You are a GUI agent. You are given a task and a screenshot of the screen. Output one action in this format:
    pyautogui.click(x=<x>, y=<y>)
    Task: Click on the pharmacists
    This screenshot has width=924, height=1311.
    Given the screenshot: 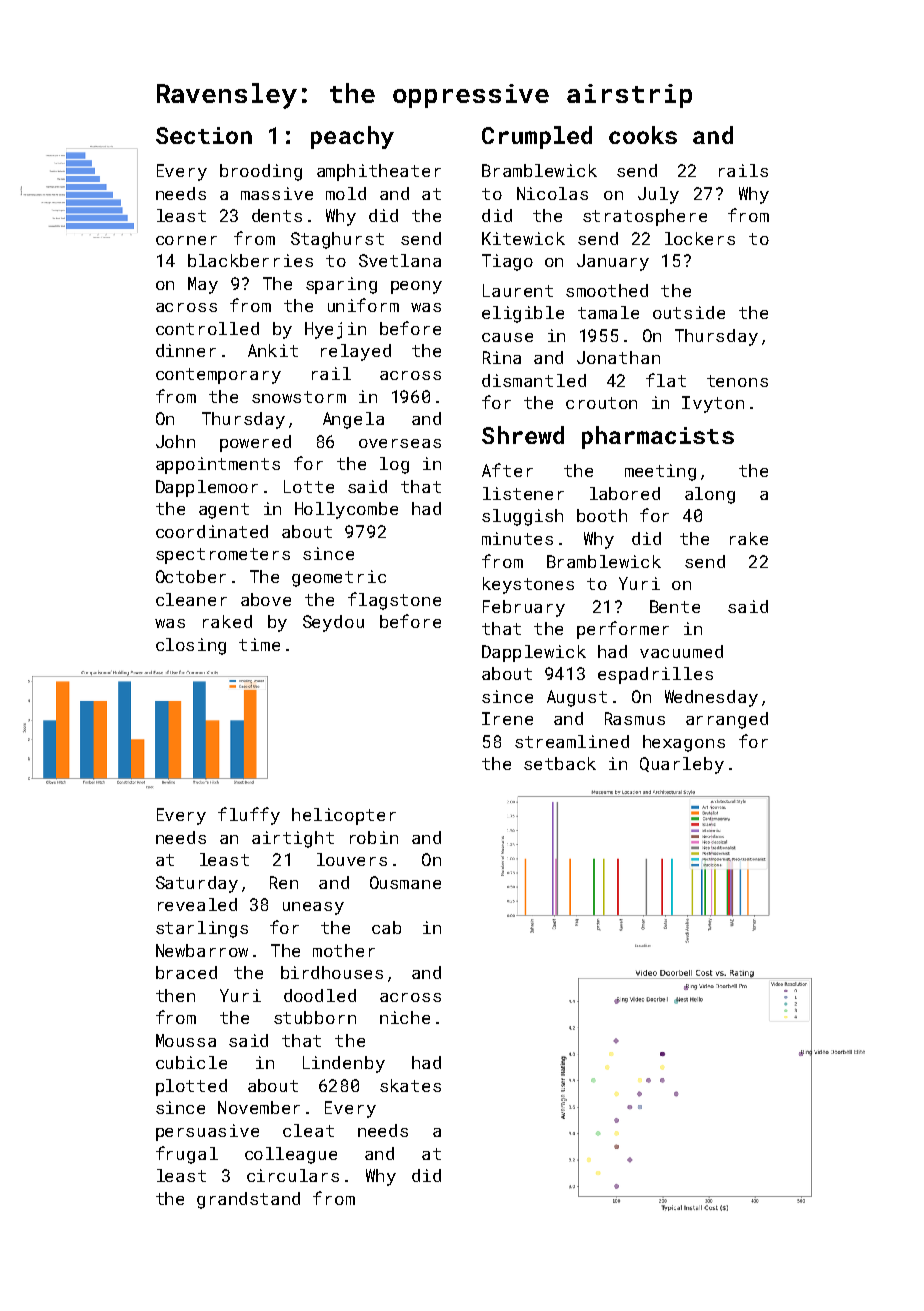 What is the action you would take?
    pyautogui.click(x=658, y=437)
